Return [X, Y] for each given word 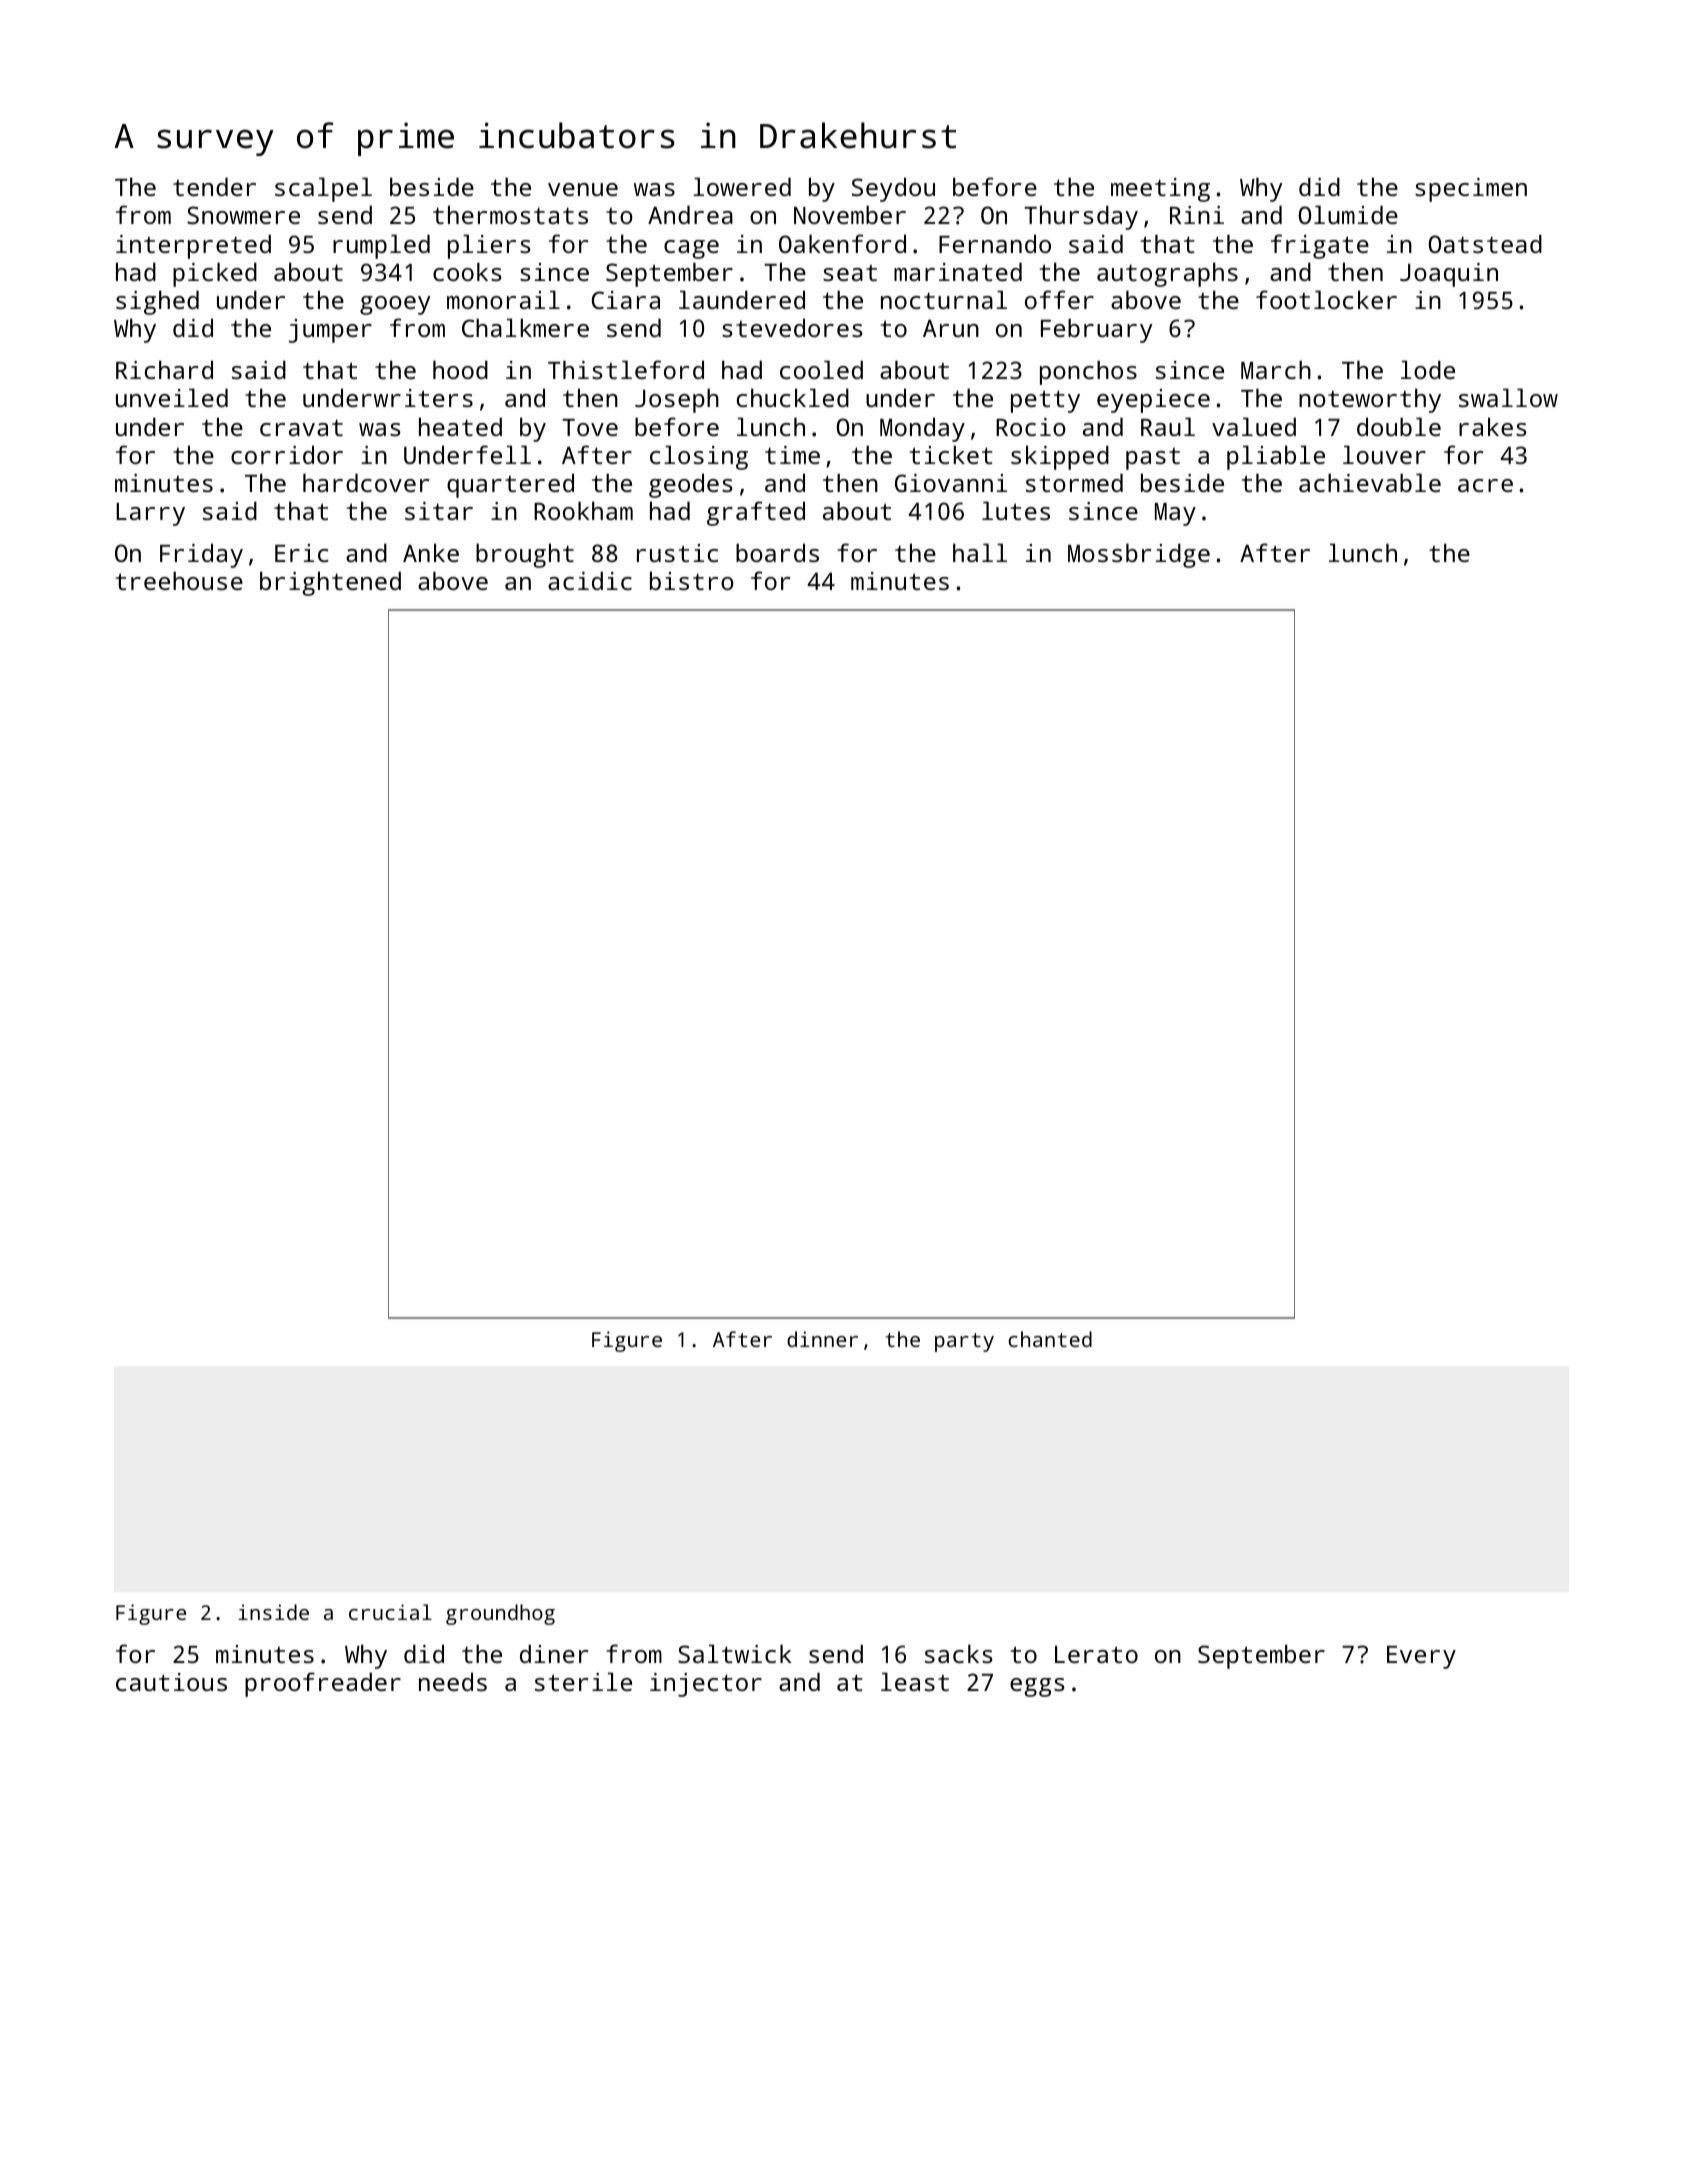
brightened [330, 583]
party [964, 1342]
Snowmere [243, 215]
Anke [431, 552]
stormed [1074, 482]
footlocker [1326, 299]
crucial [390, 1612]
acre [1485, 485]
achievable [1370, 482]
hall [980, 552]
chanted [1050, 1339]
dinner [822, 1339]
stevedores [792, 327]
